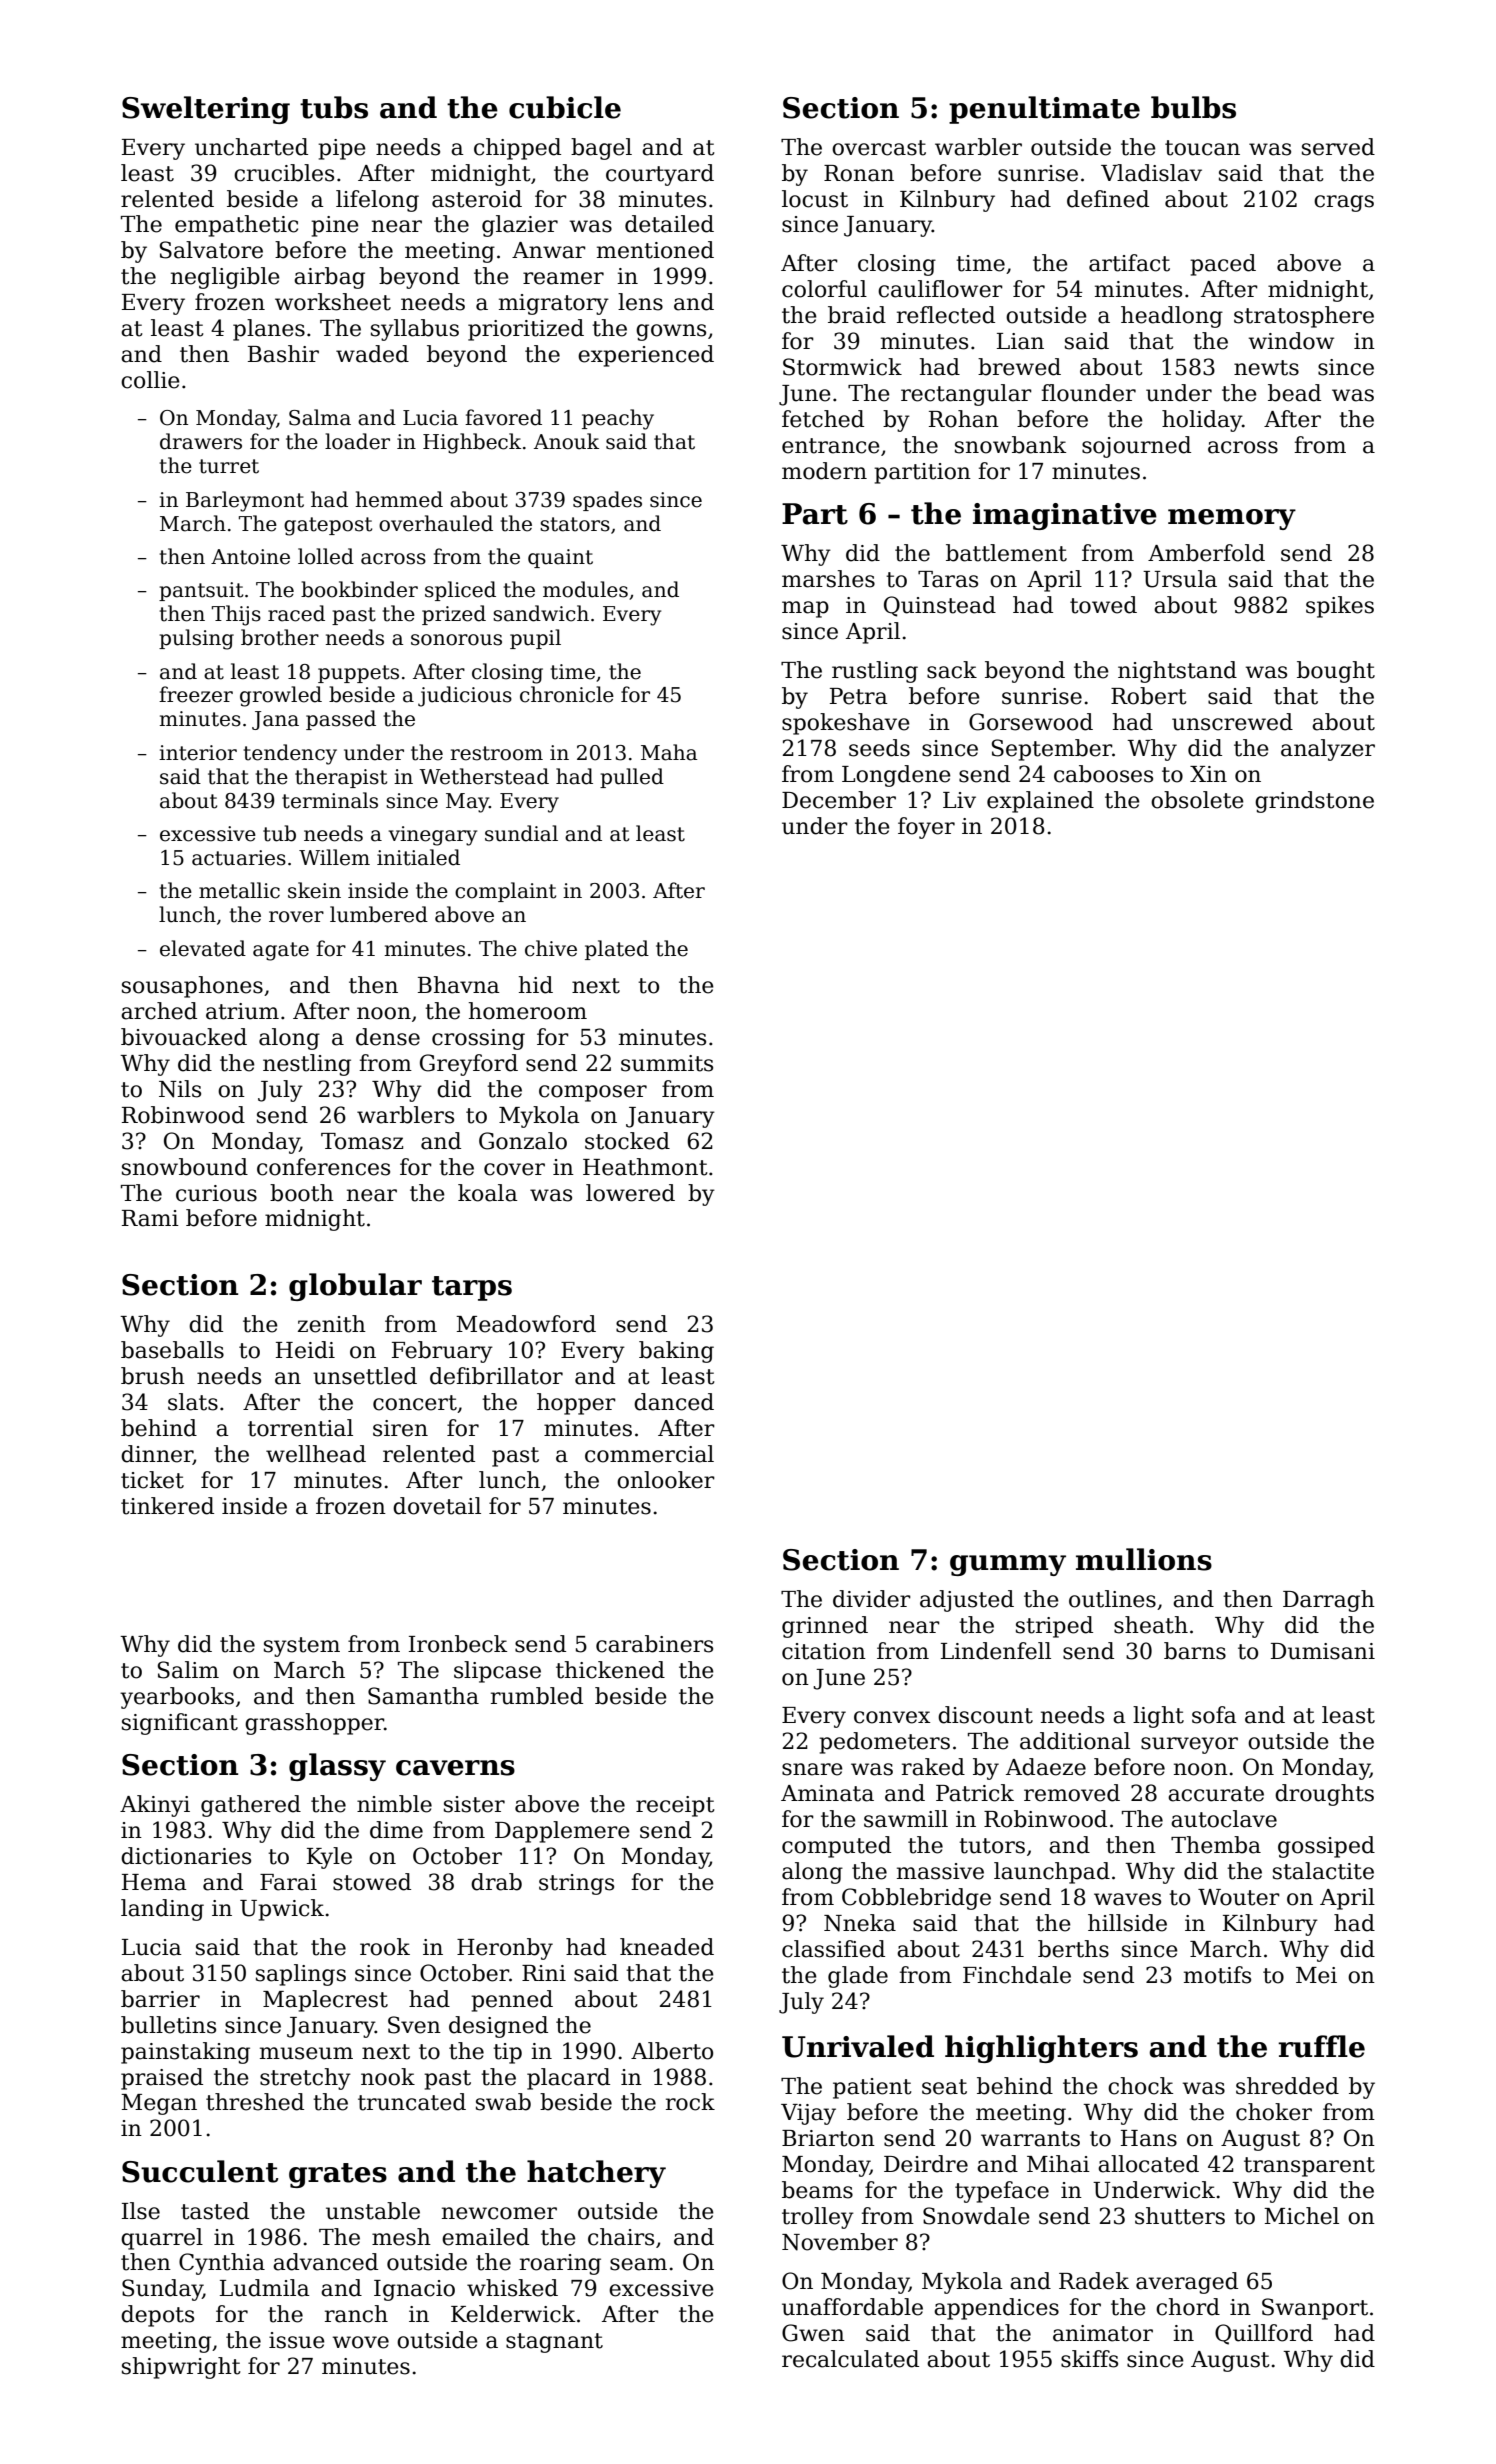 This screenshot has height=2464, width=1496. What do you see at coordinates (825, 1627) in the screenshot?
I see `grinned` at bounding box center [825, 1627].
